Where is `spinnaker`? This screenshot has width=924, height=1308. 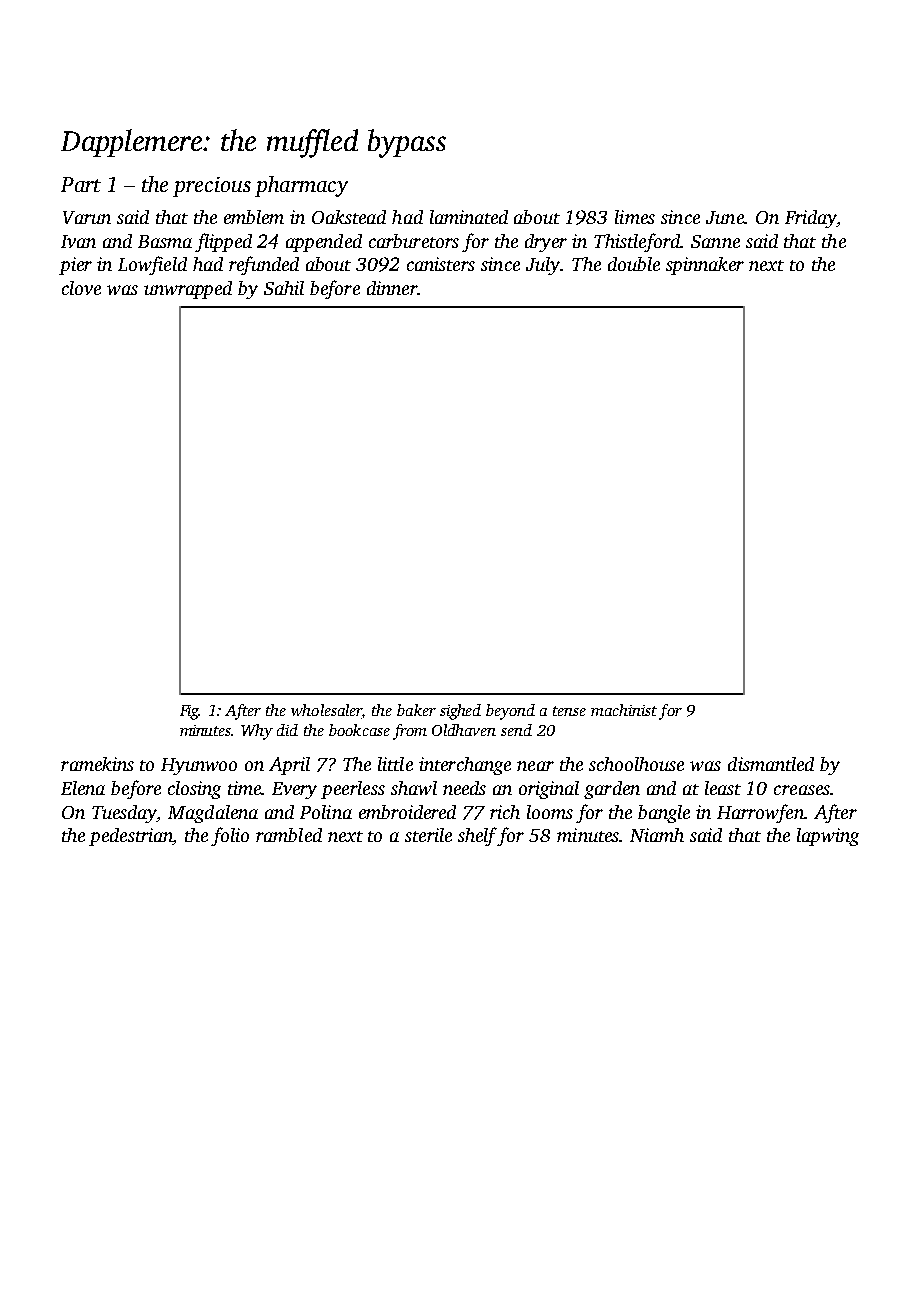
spinnaker is located at coordinates (705, 266).
